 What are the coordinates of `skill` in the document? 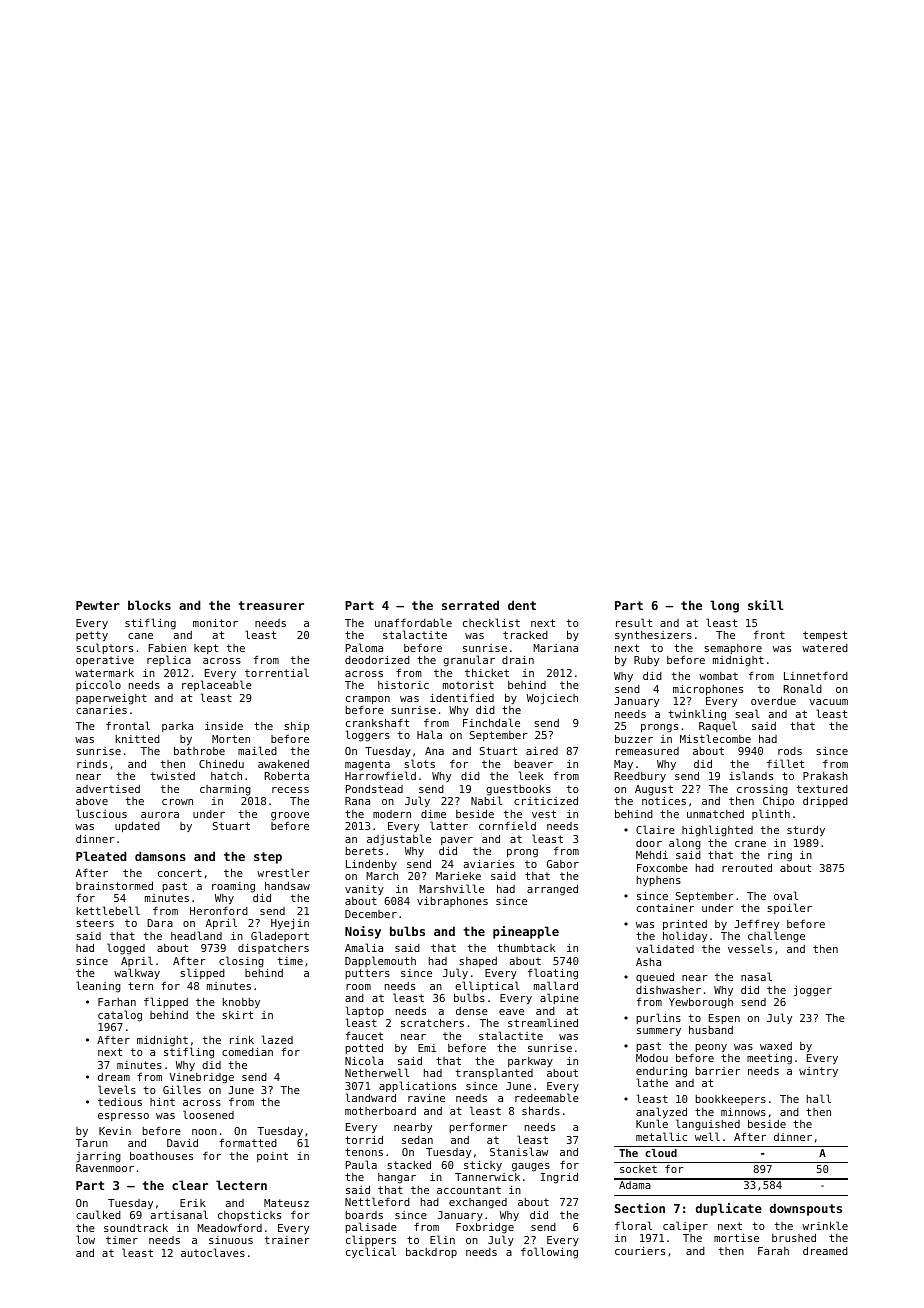 It's located at (766, 605).
